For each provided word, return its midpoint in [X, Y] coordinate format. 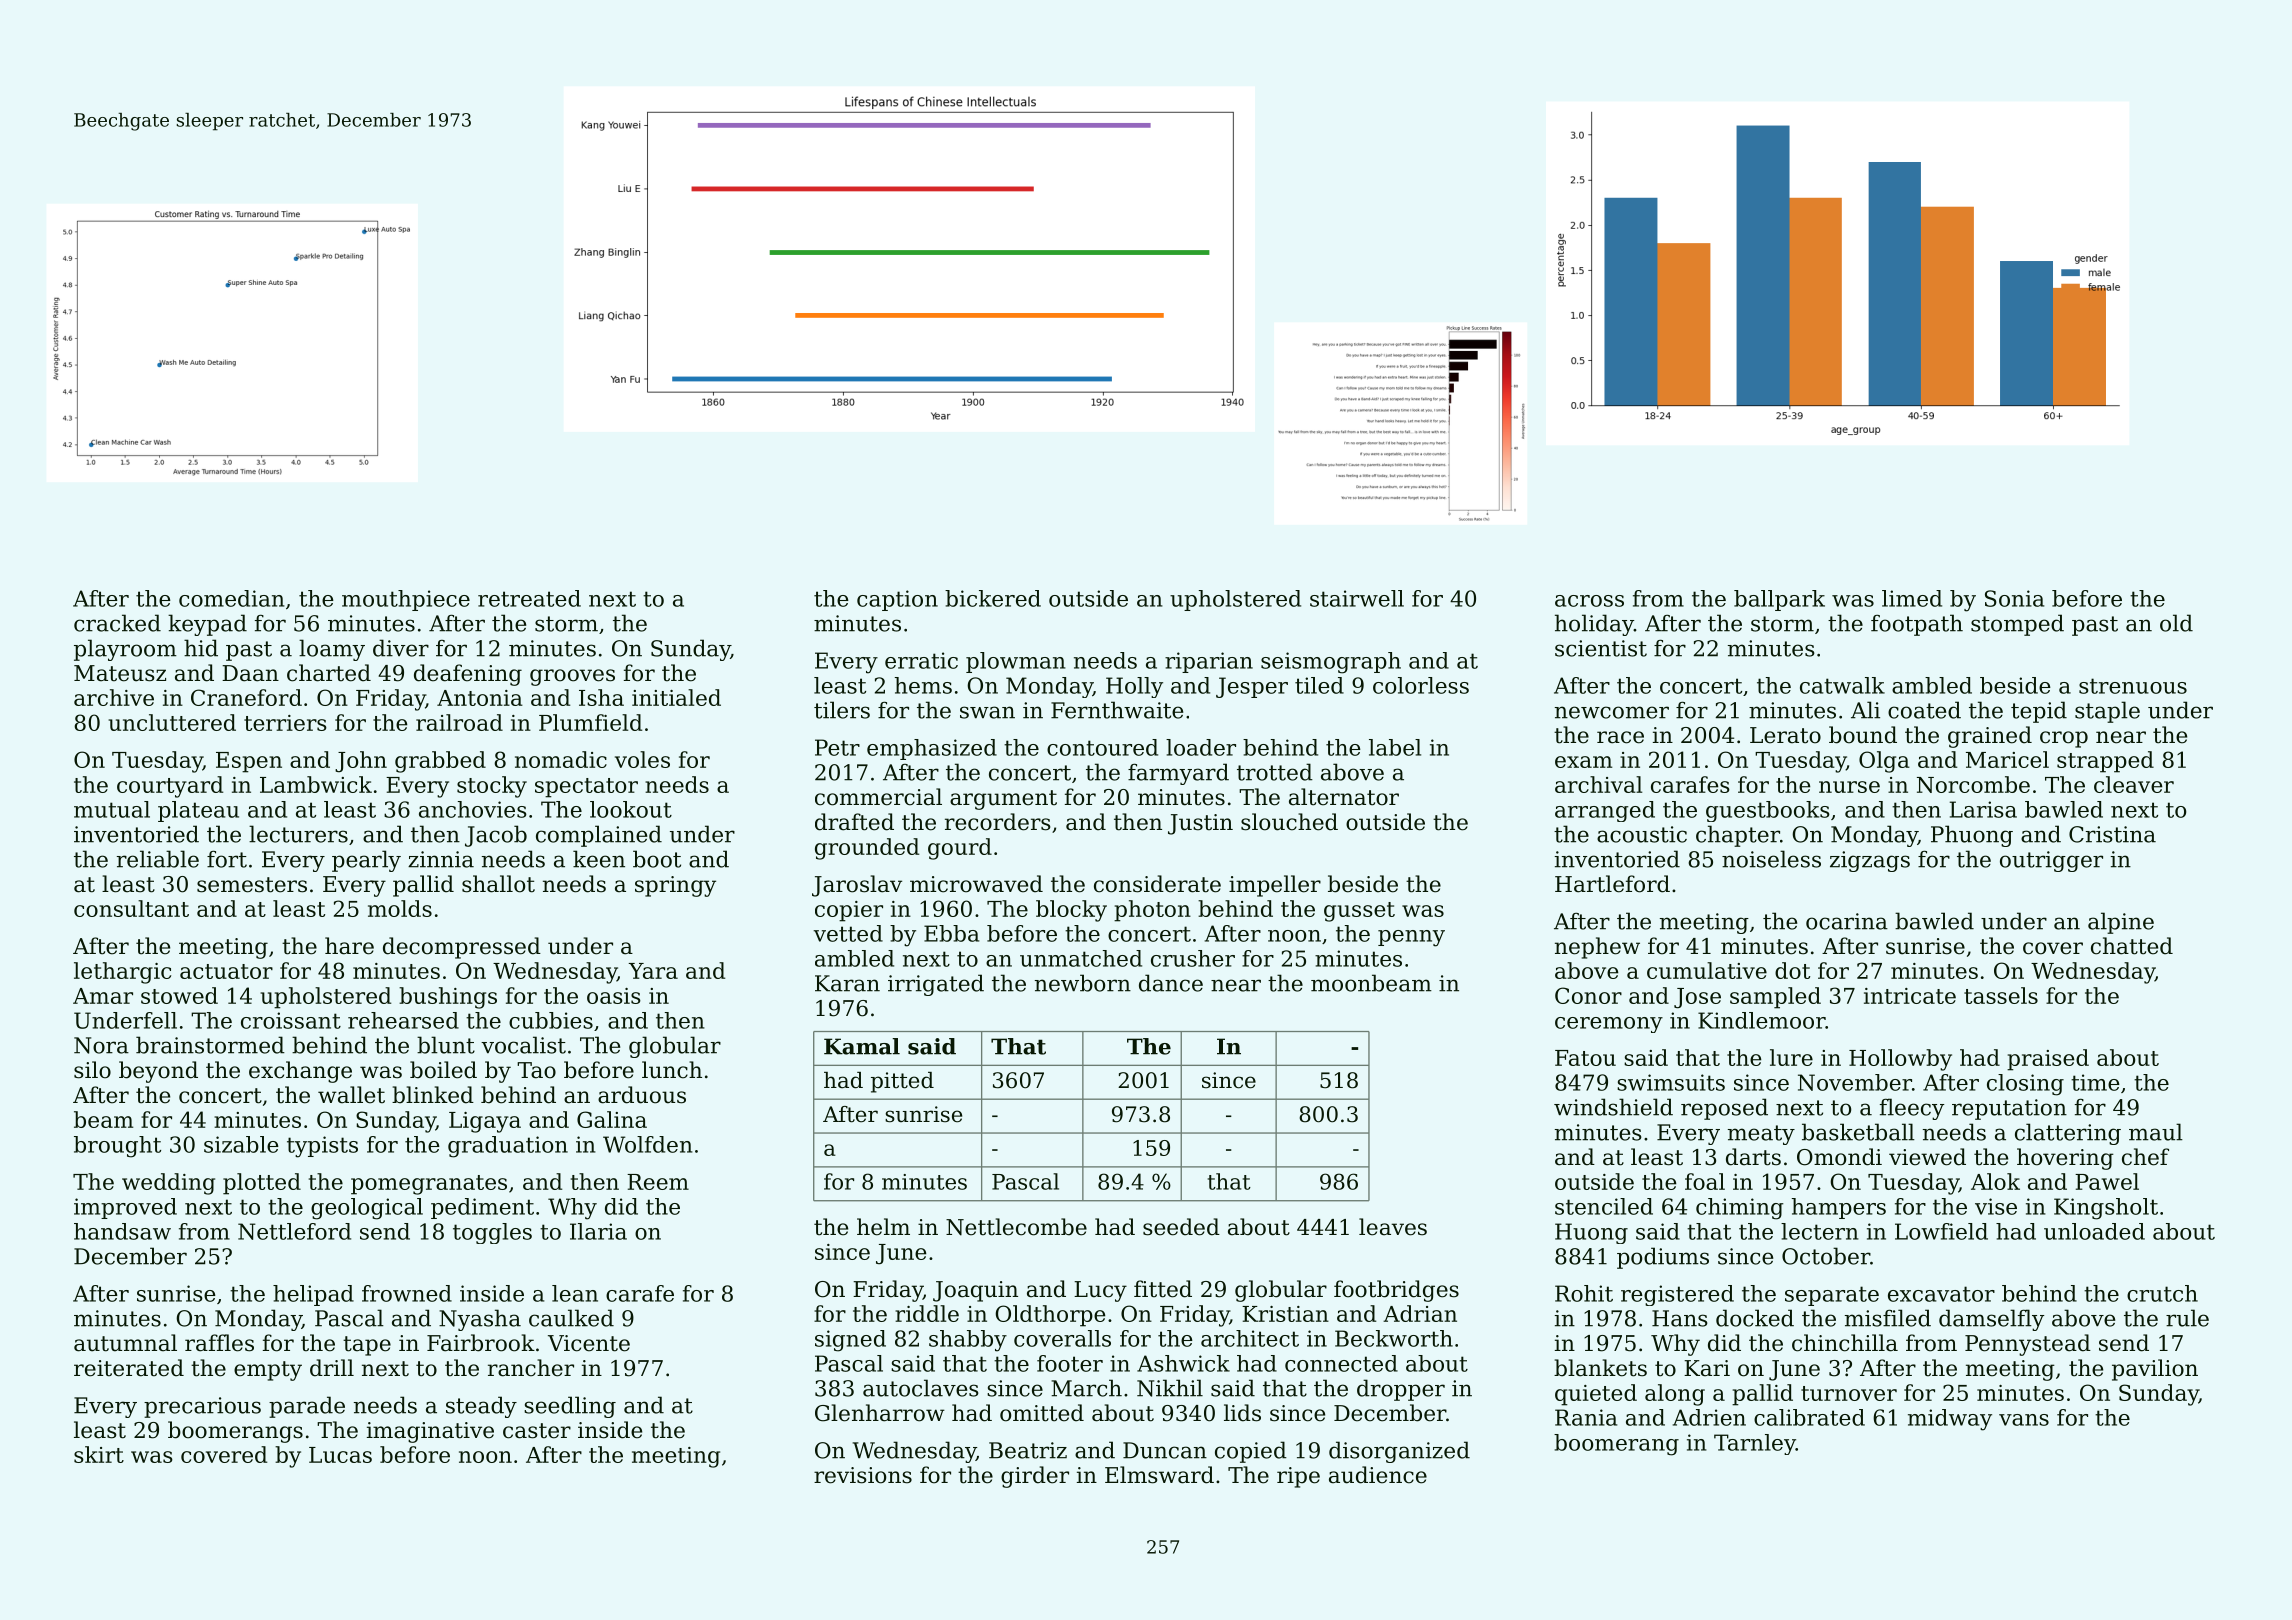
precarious [202, 1407]
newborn [1083, 983]
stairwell [1357, 598]
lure [1791, 1057]
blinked [433, 1095]
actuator [226, 971]
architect [1250, 1338]
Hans [1680, 1318]
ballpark [1779, 600]
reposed [1724, 1109]
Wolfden [648, 1144]
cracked [117, 623]
